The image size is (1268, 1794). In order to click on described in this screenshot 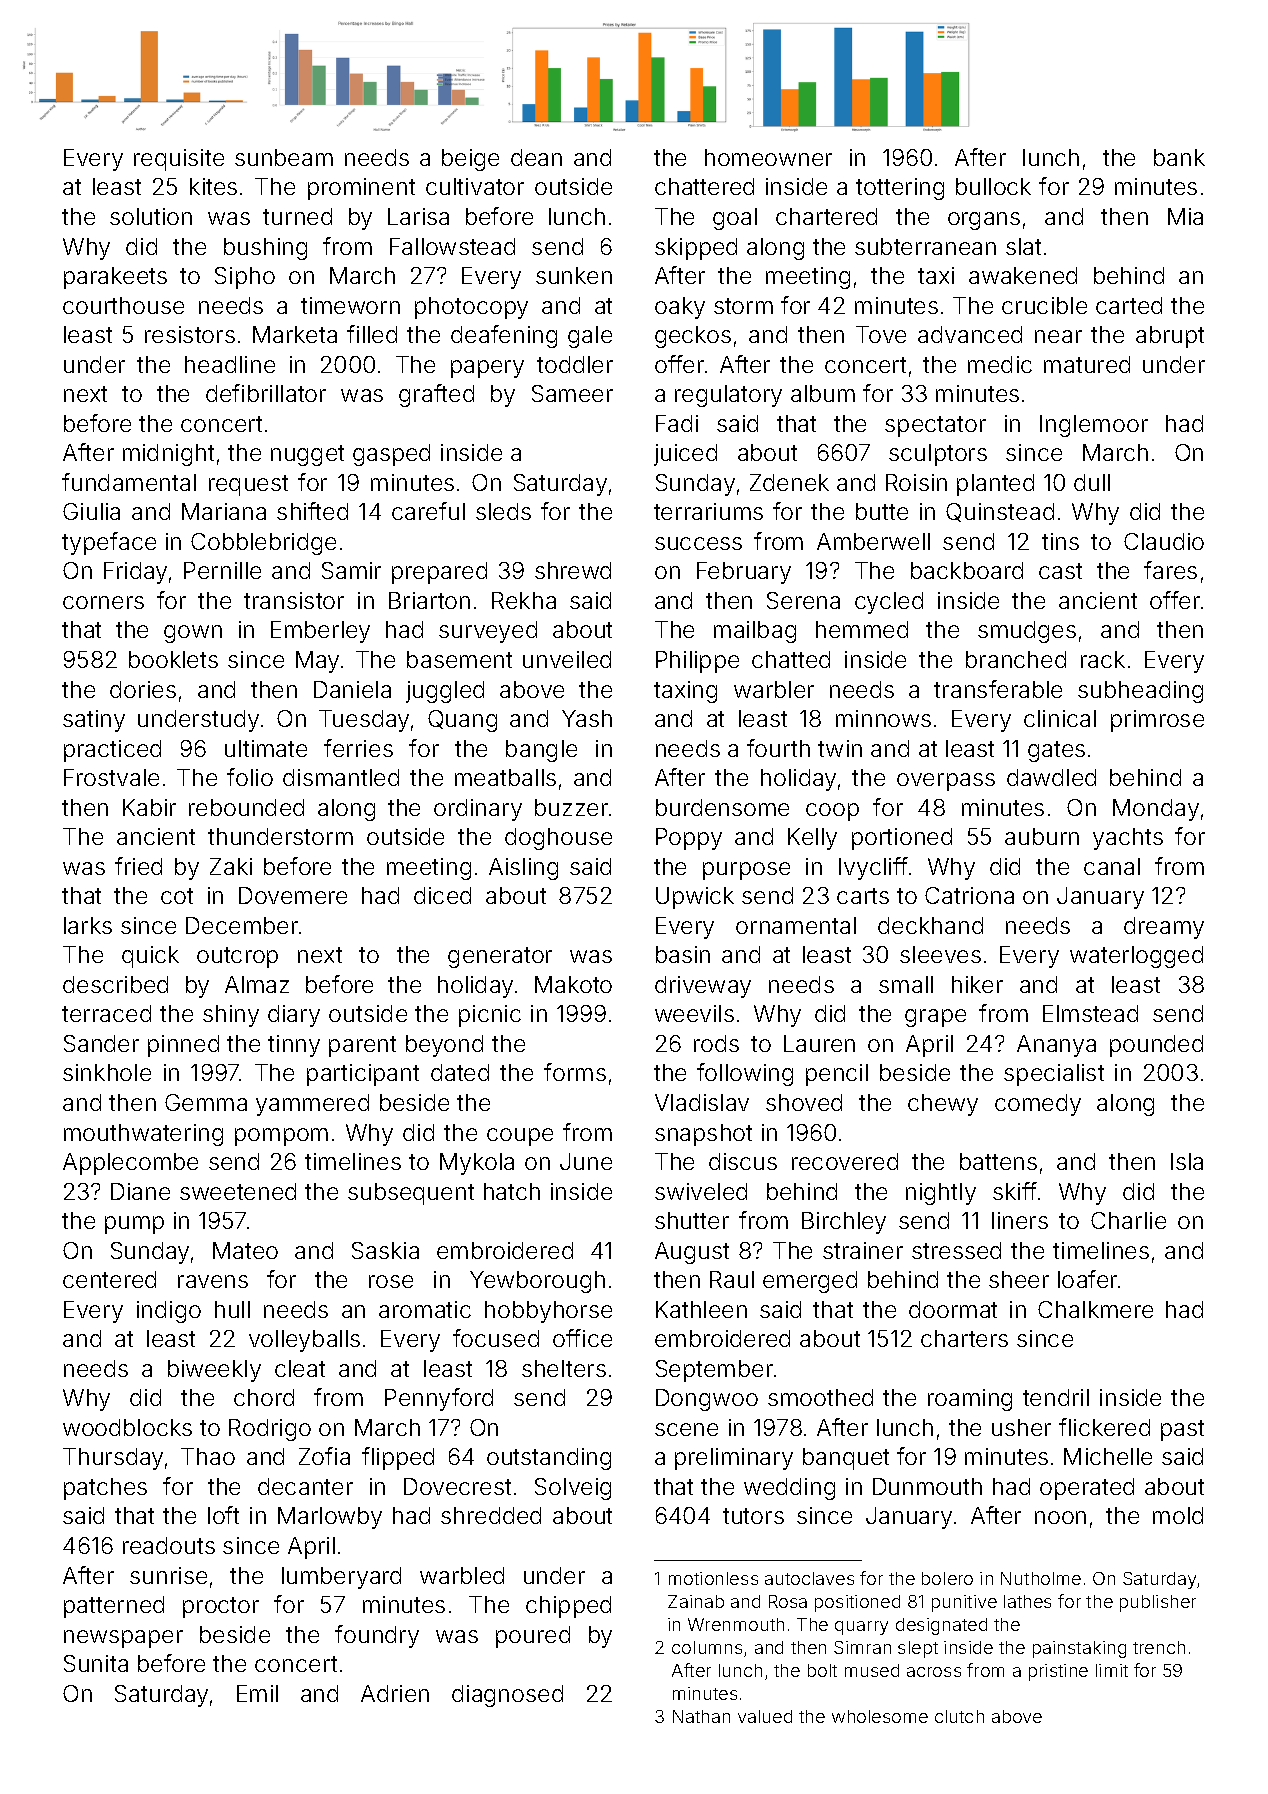, I will do `click(115, 984)`.
